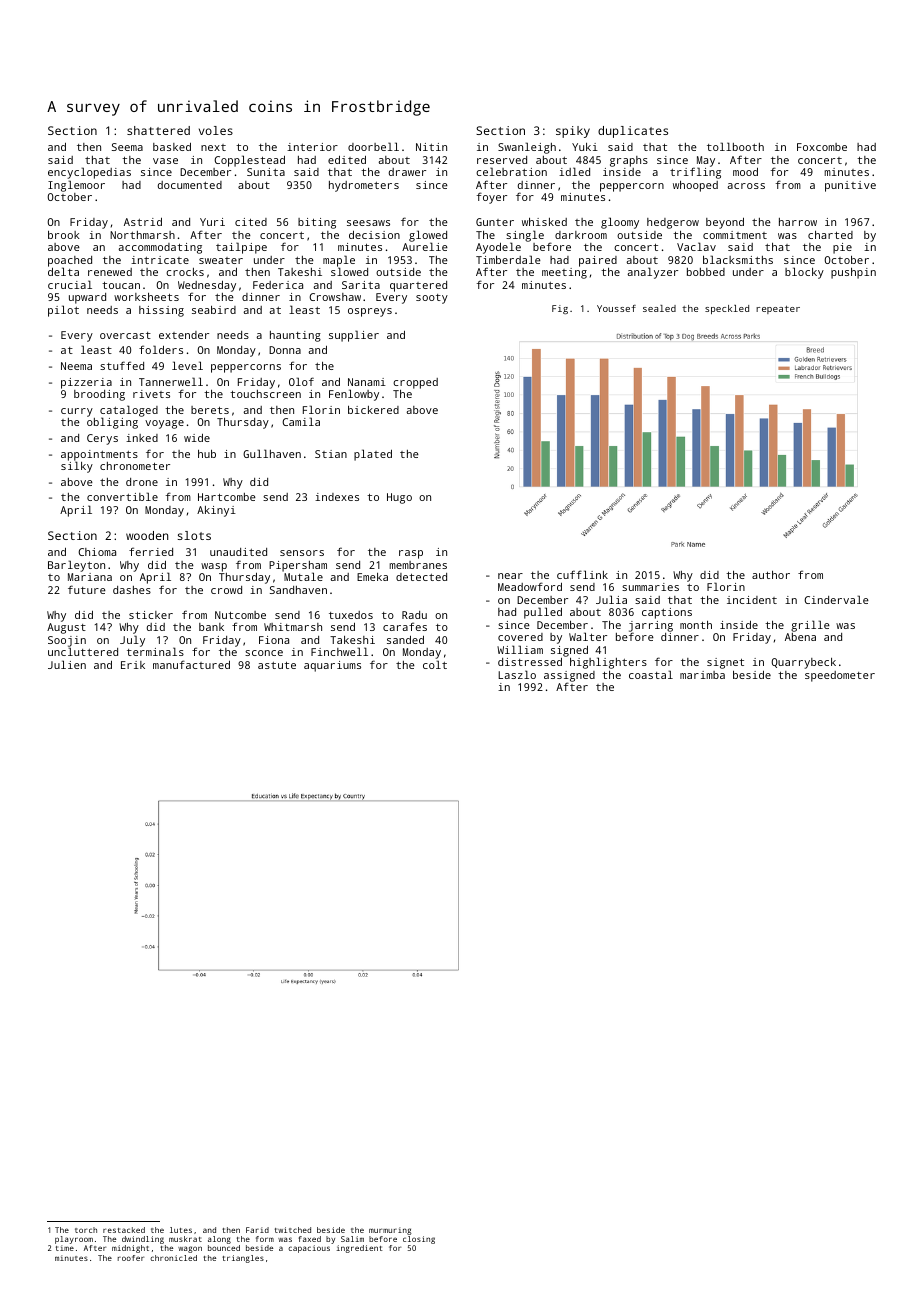  I want to click on coastal, so click(651, 674).
